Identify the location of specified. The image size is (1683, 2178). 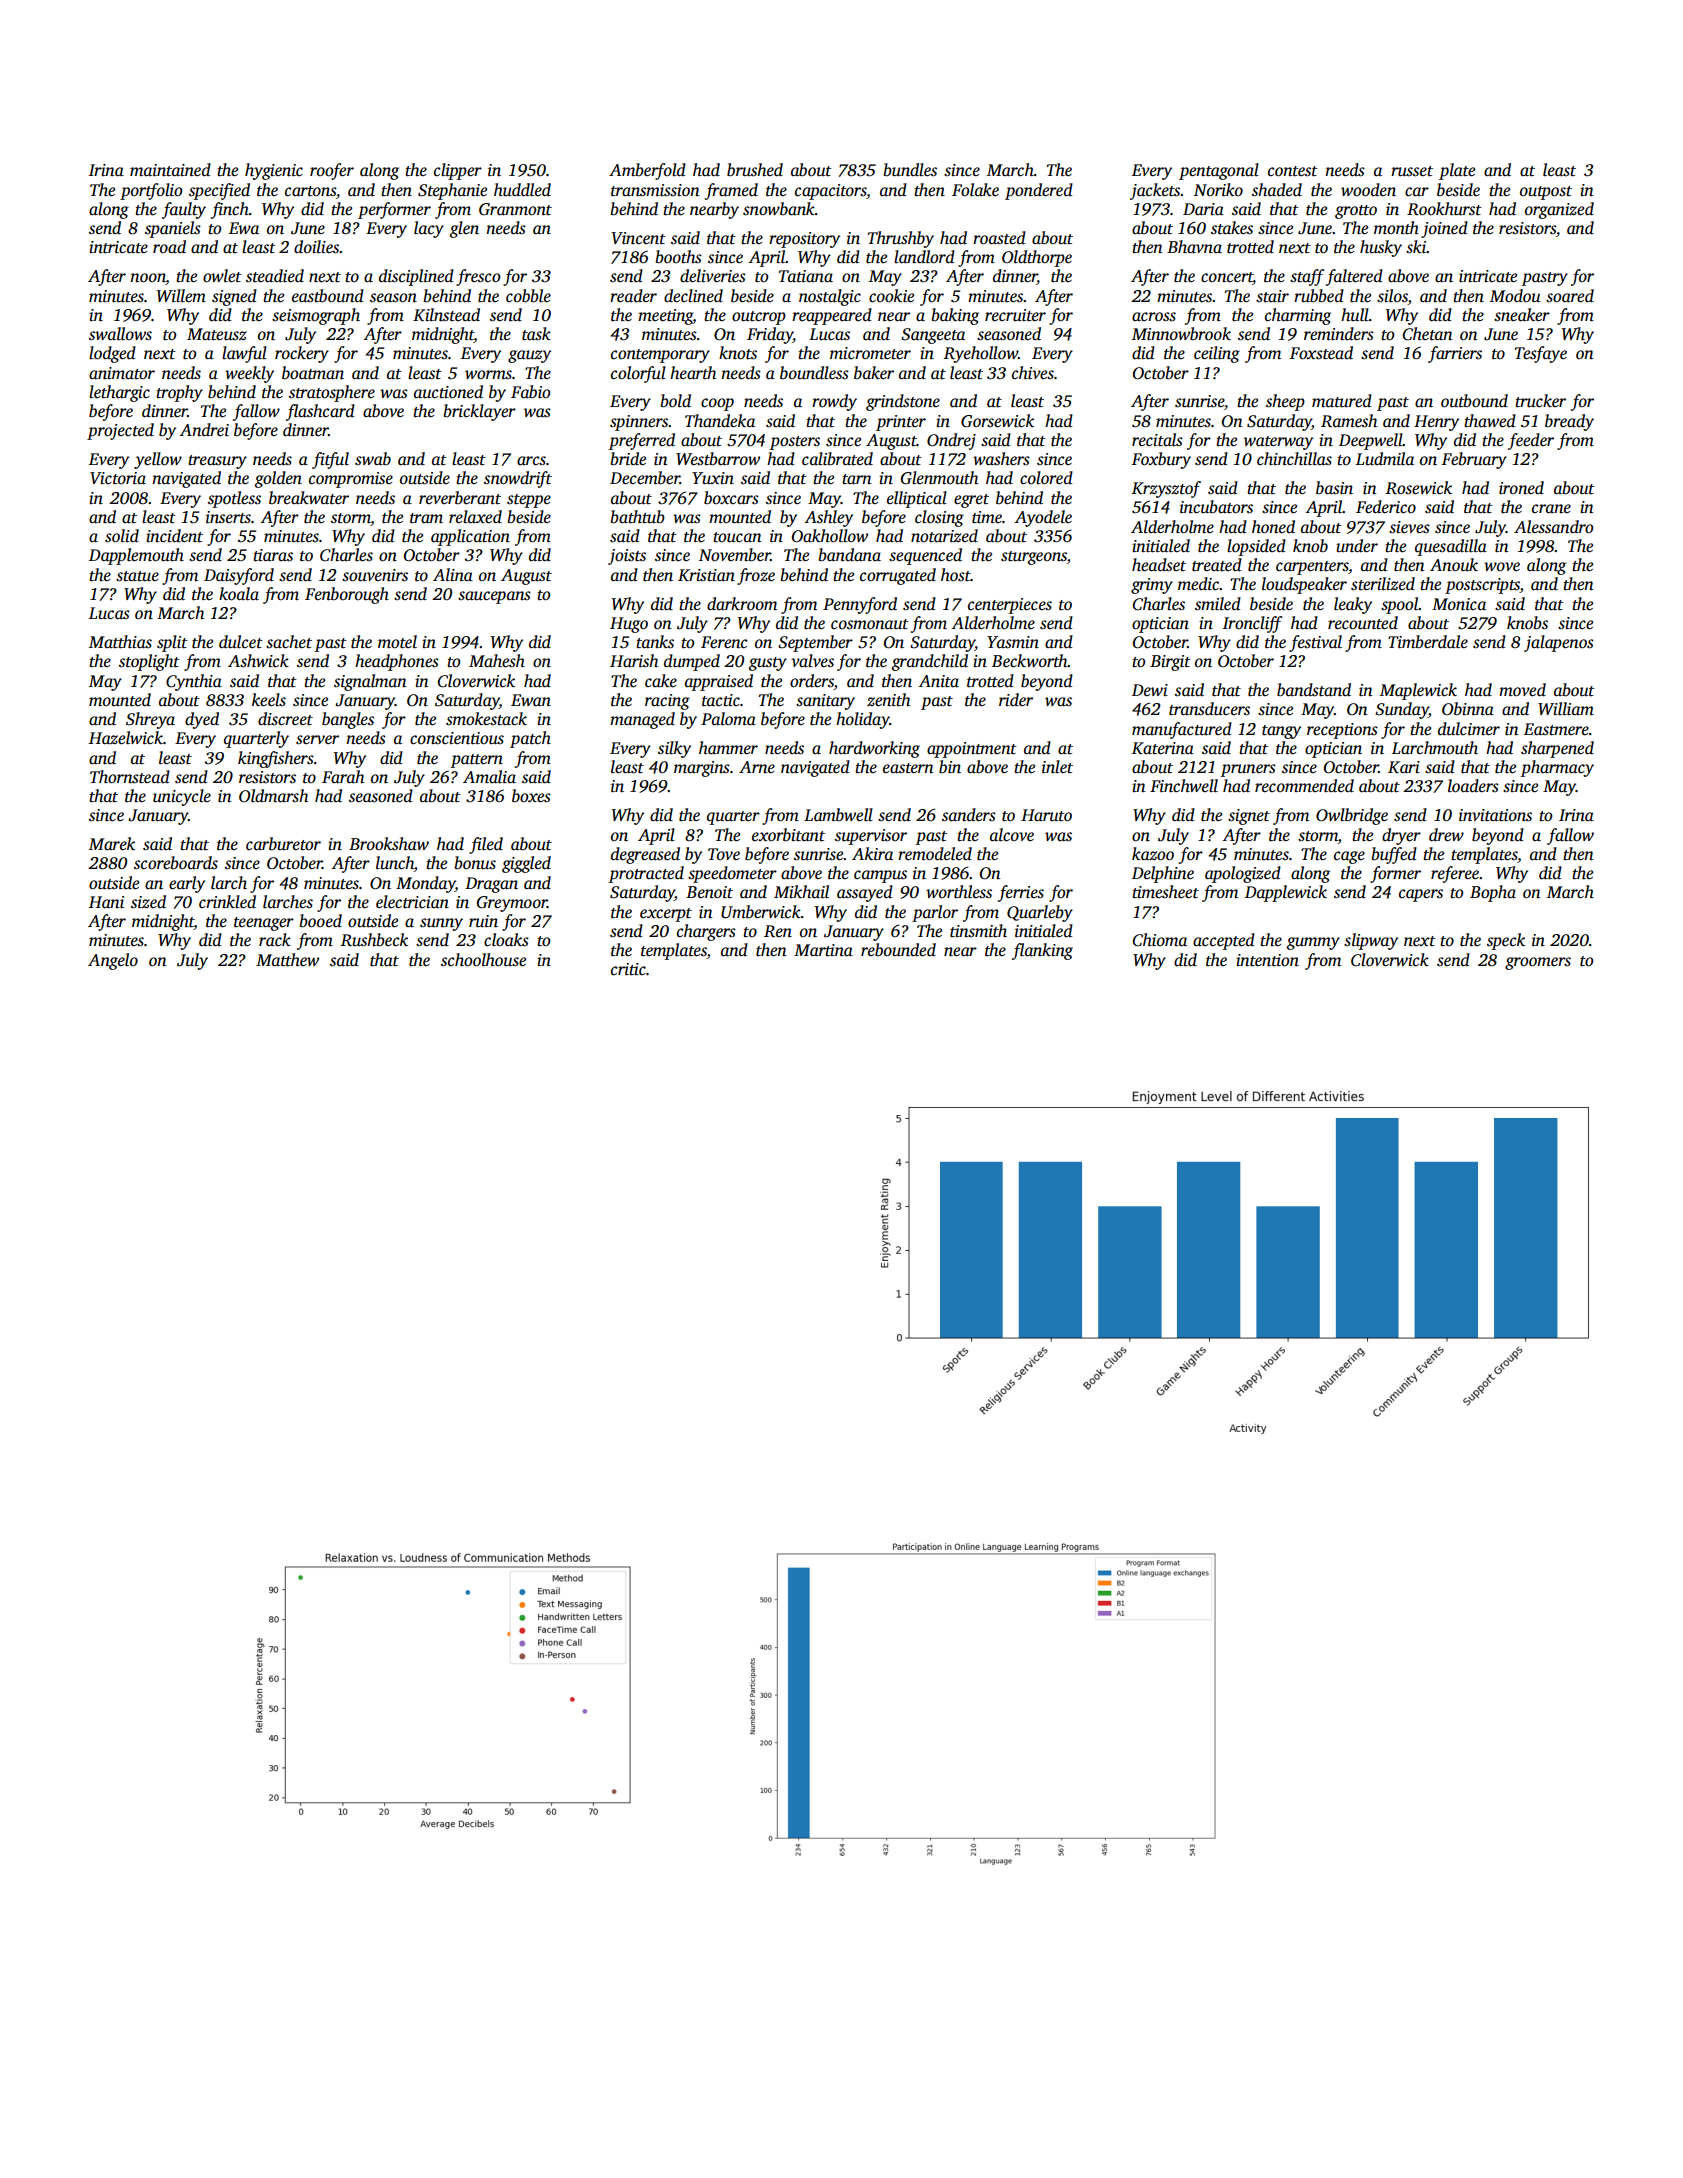
(219, 191).
